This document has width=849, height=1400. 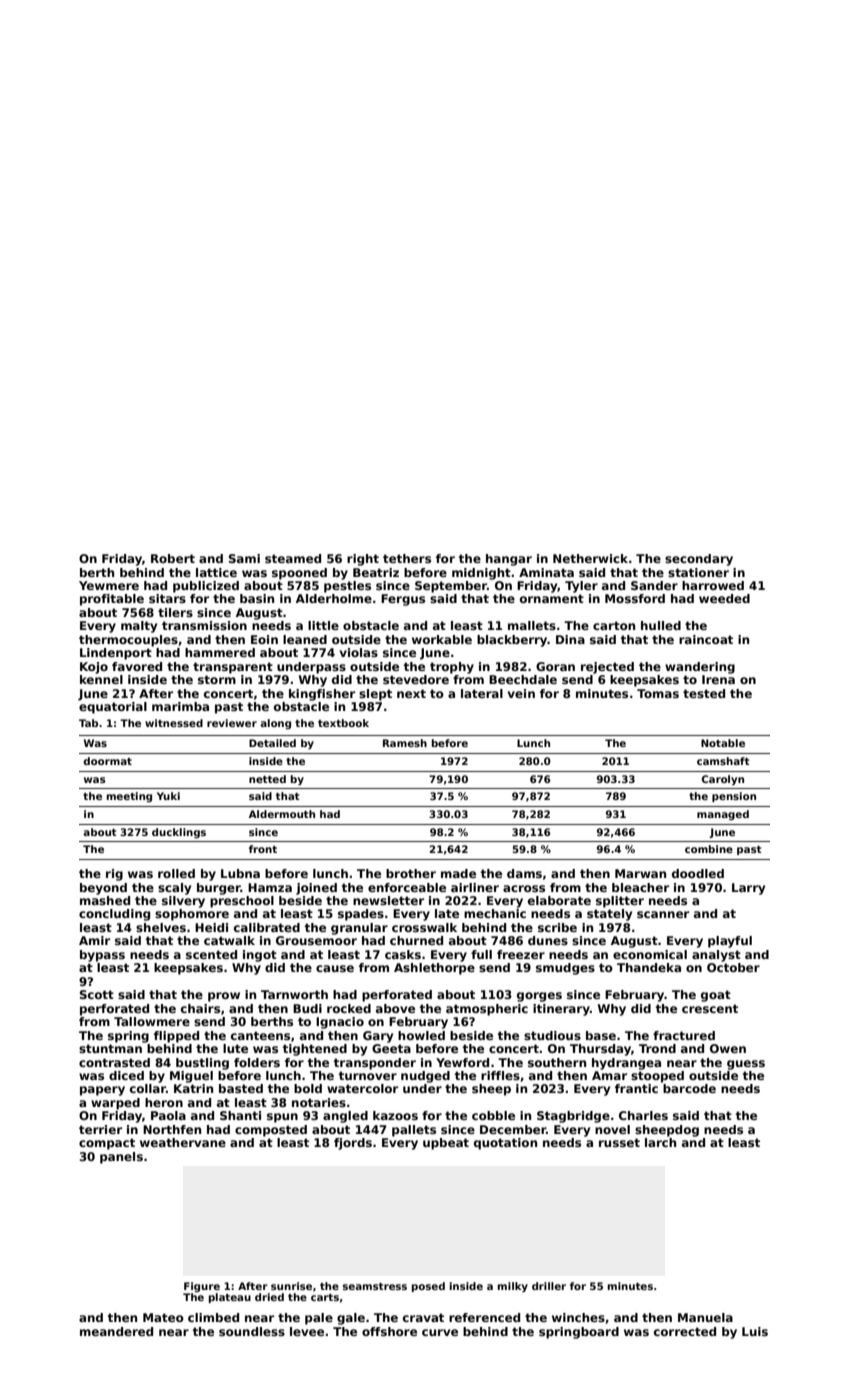 I want to click on managed, so click(x=723, y=815).
